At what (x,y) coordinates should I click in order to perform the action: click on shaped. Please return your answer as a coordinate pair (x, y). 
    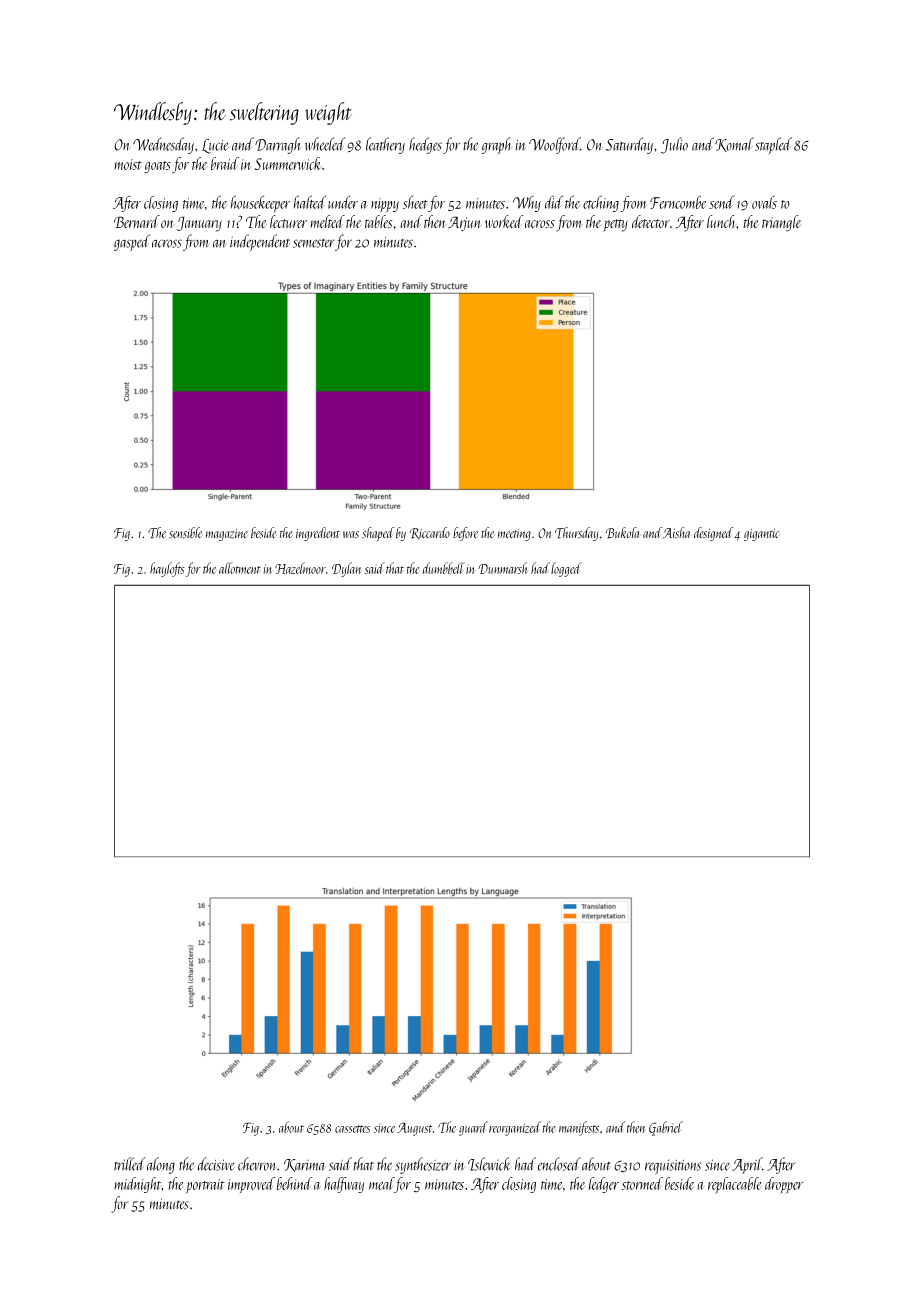
    Looking at the image, I should click on (378, 534).
